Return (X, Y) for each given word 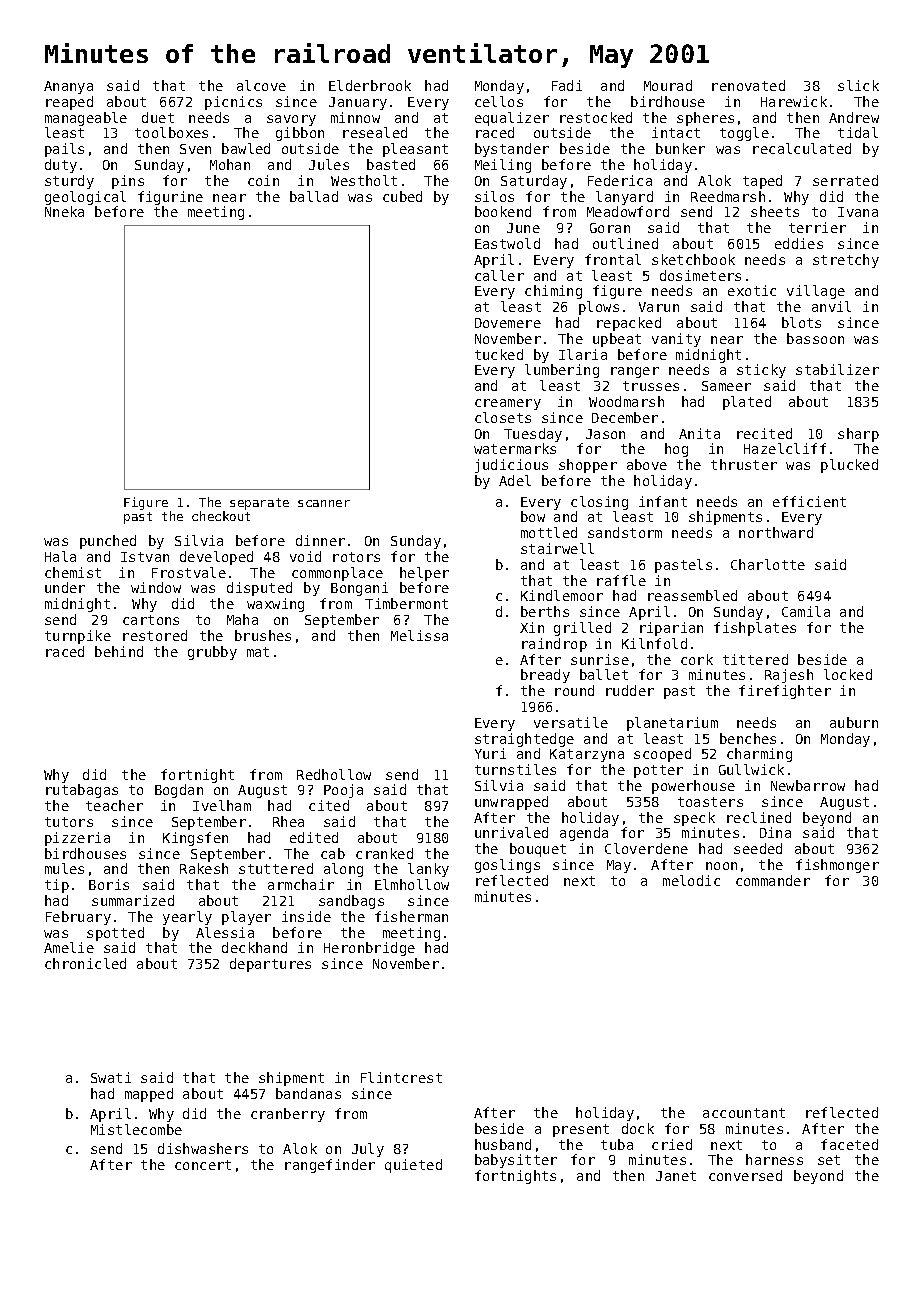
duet (158, 117)
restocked (596, 117)
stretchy (846, 261)
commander (773, 880)
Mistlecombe (136, 1129)
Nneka (64, 211)
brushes (263, 635)
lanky (428, 870)
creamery (508, 404)
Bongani (359, 589)
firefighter (785, 692)
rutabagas (82, 791)
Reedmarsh (728, 196)
